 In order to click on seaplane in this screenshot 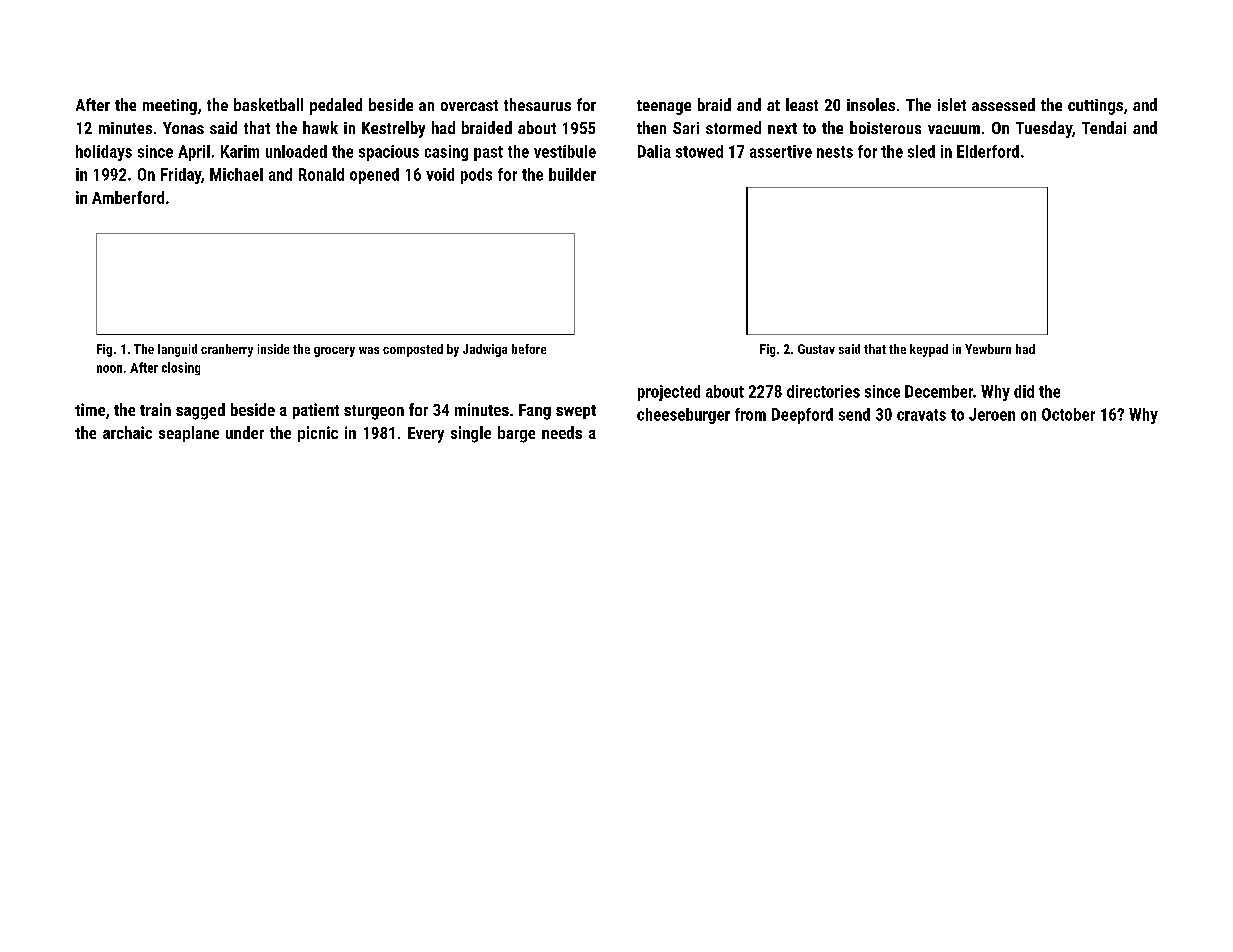, I will do `click(189, 434)`.
